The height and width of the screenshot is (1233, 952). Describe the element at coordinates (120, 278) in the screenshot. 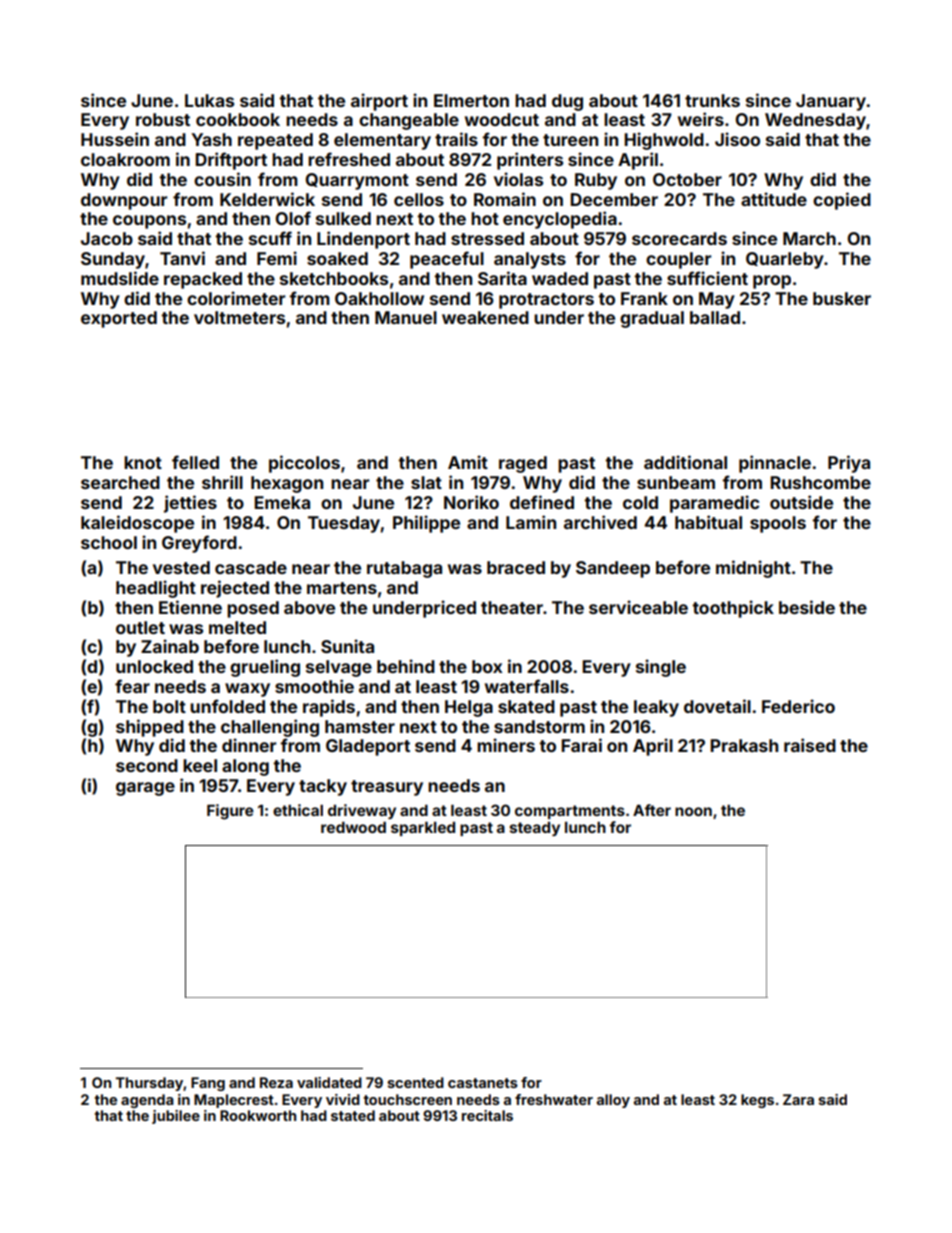

I see `mudslide` at that location.
